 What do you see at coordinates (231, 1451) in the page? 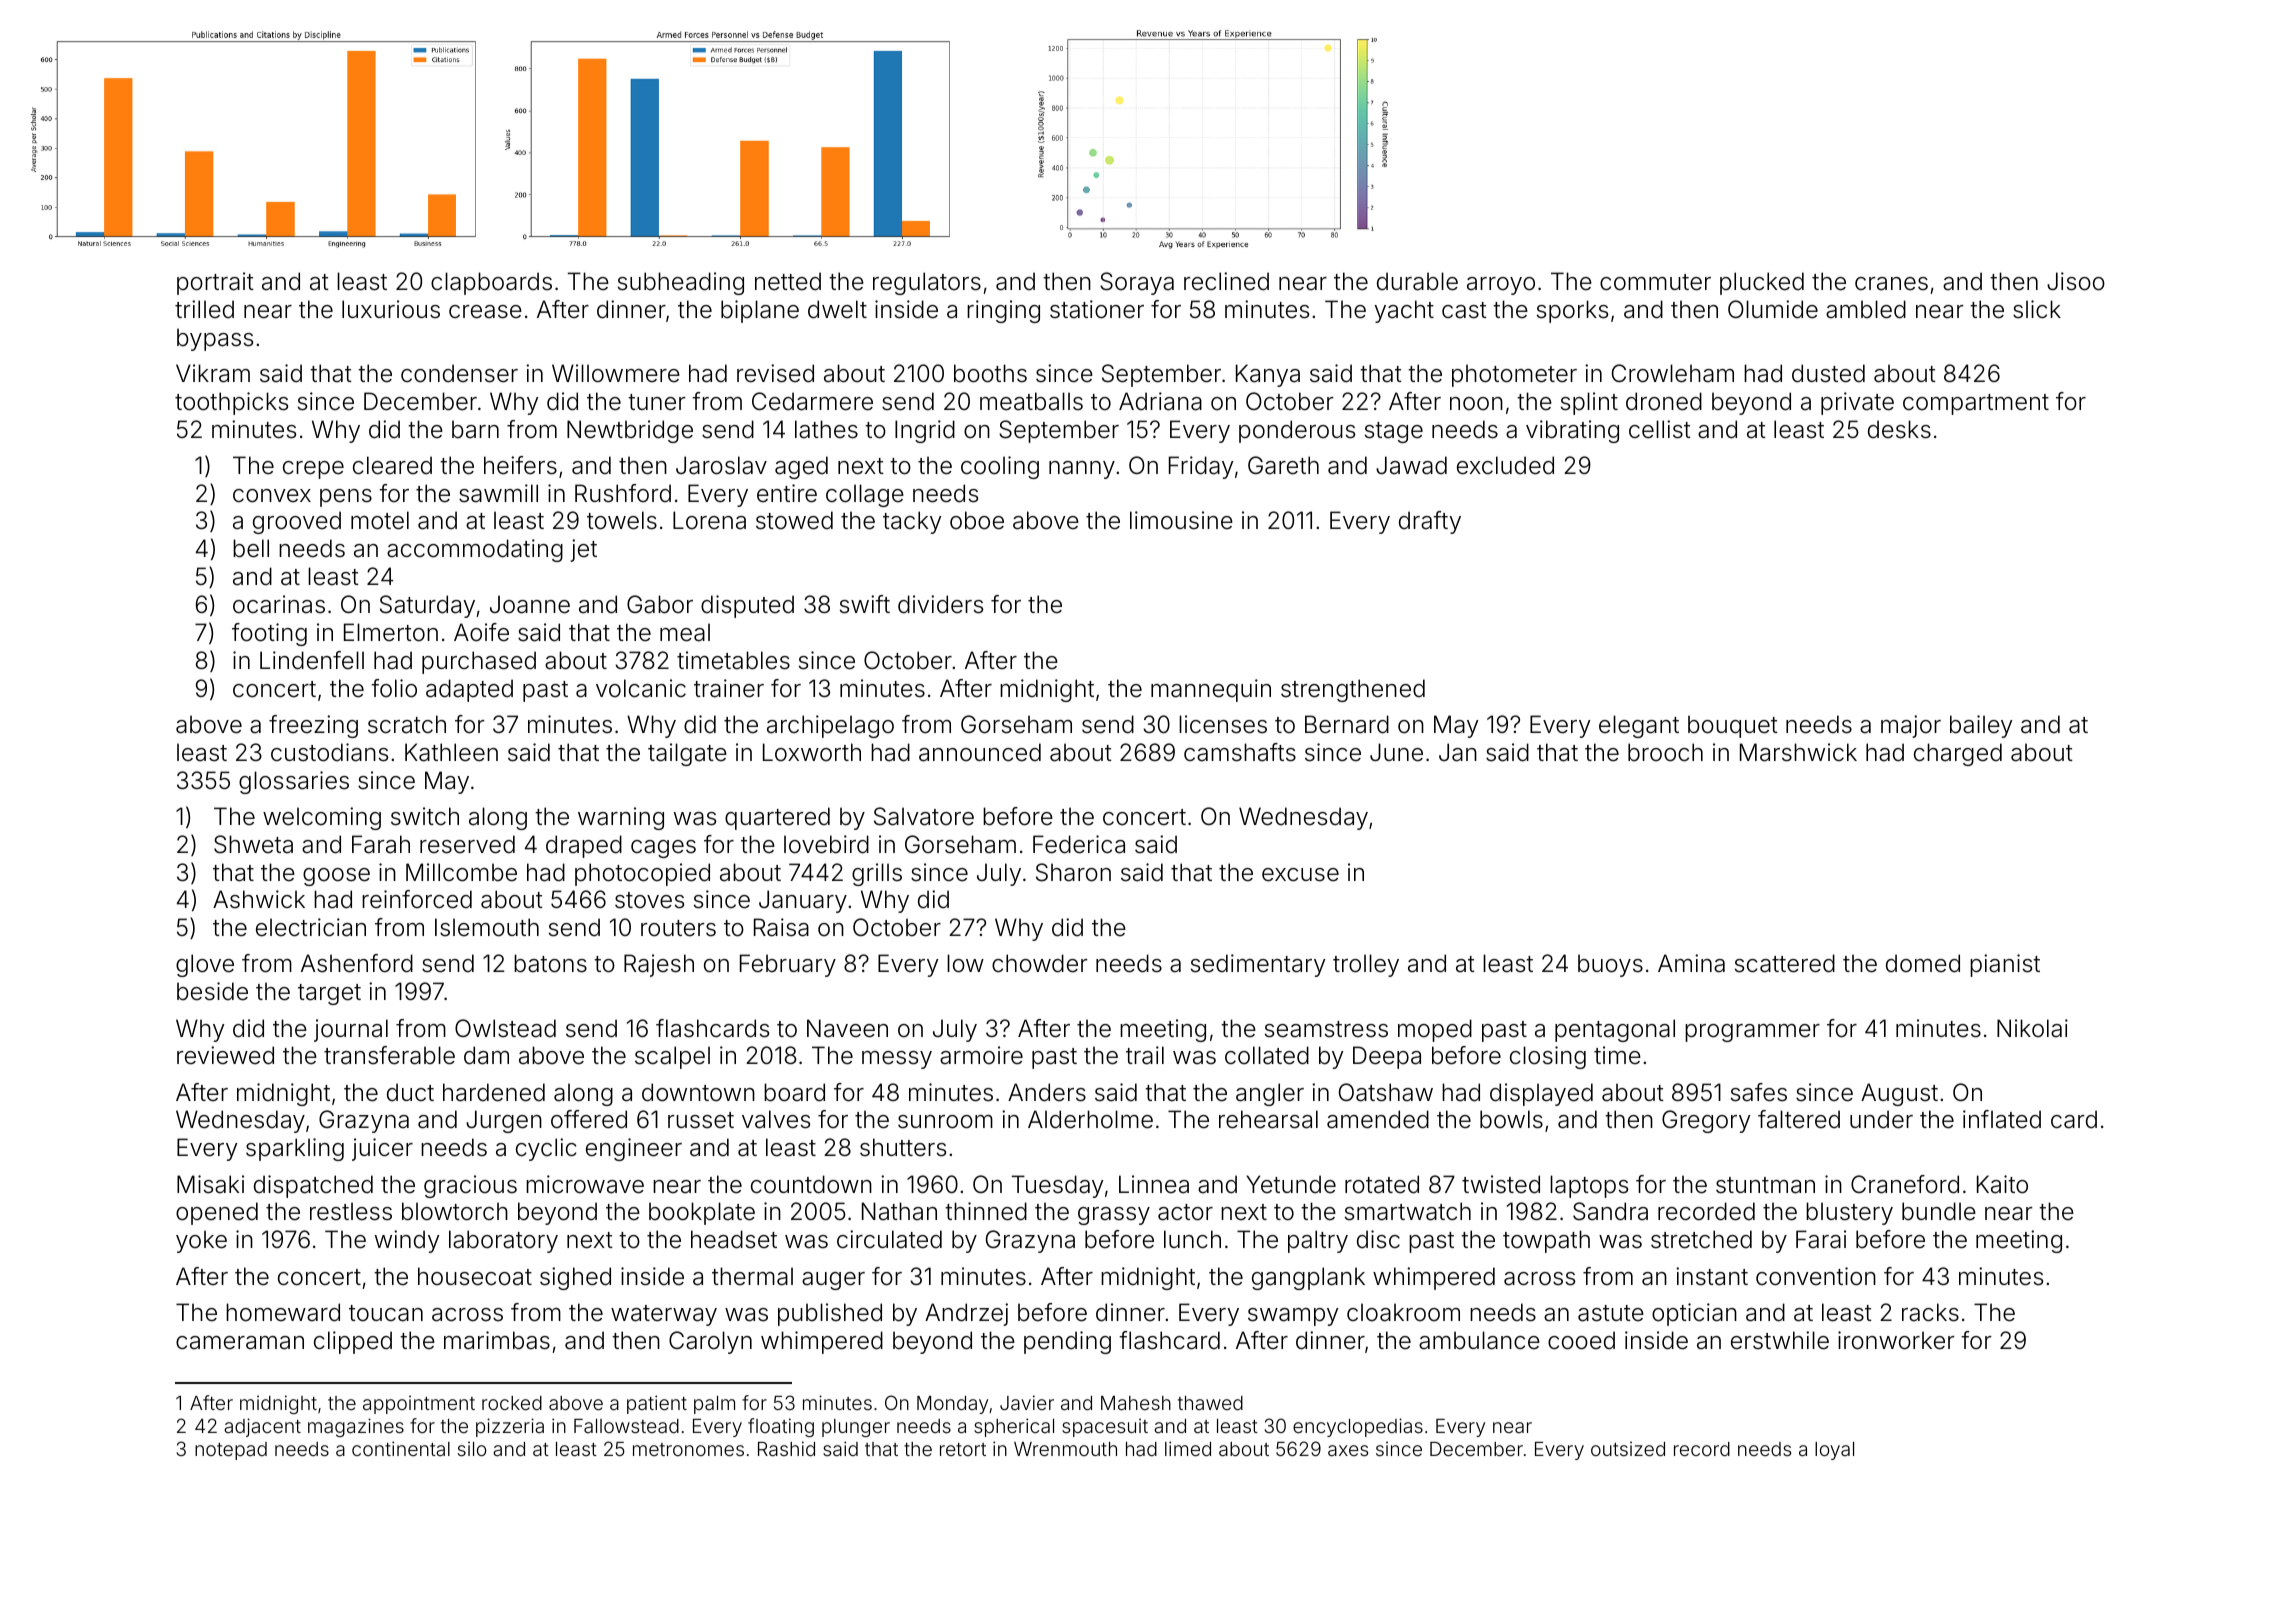
I see `notepad` at bounding box center [231, 1451].
